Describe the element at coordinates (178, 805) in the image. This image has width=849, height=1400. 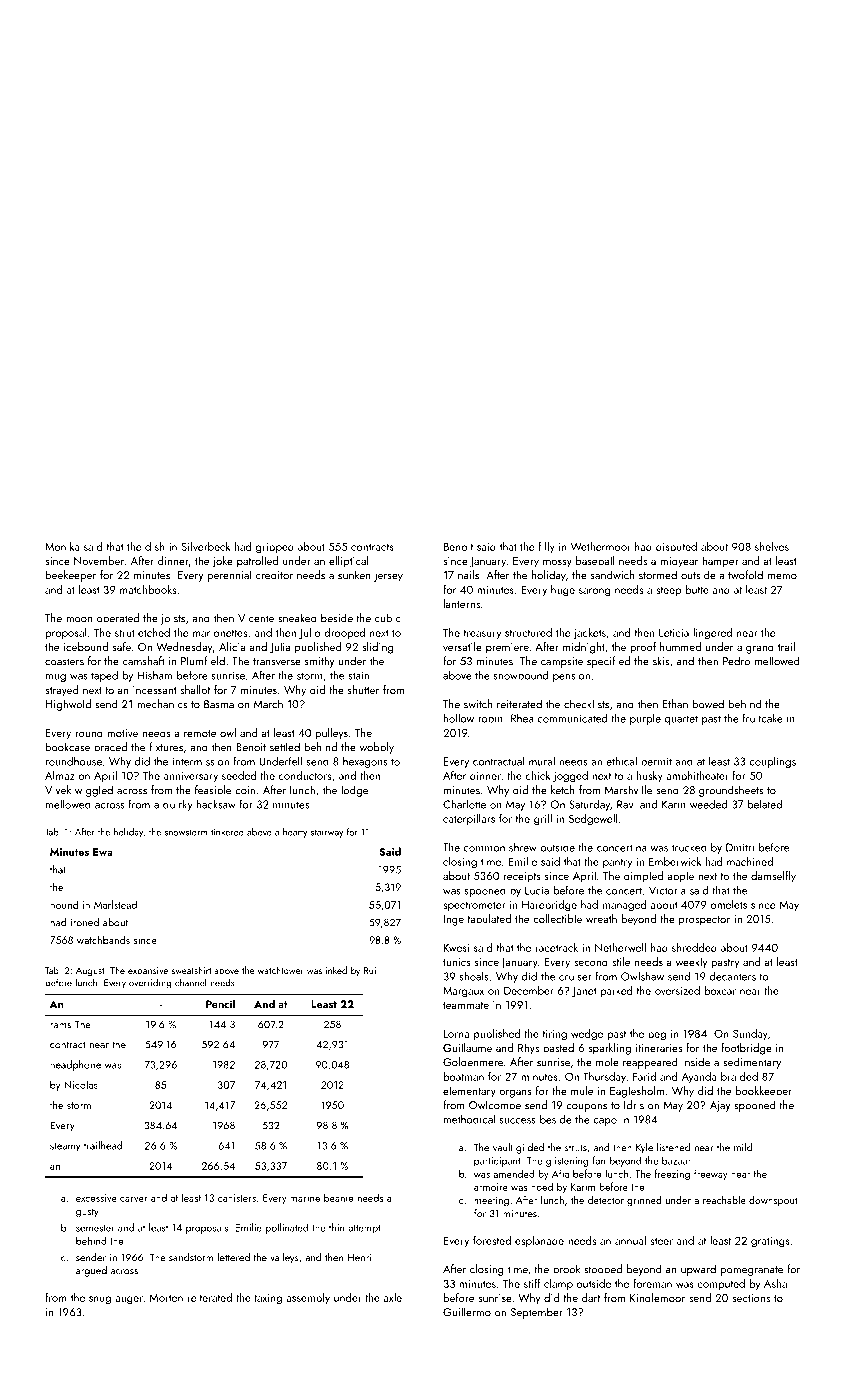
I see `quirky` at that location.
